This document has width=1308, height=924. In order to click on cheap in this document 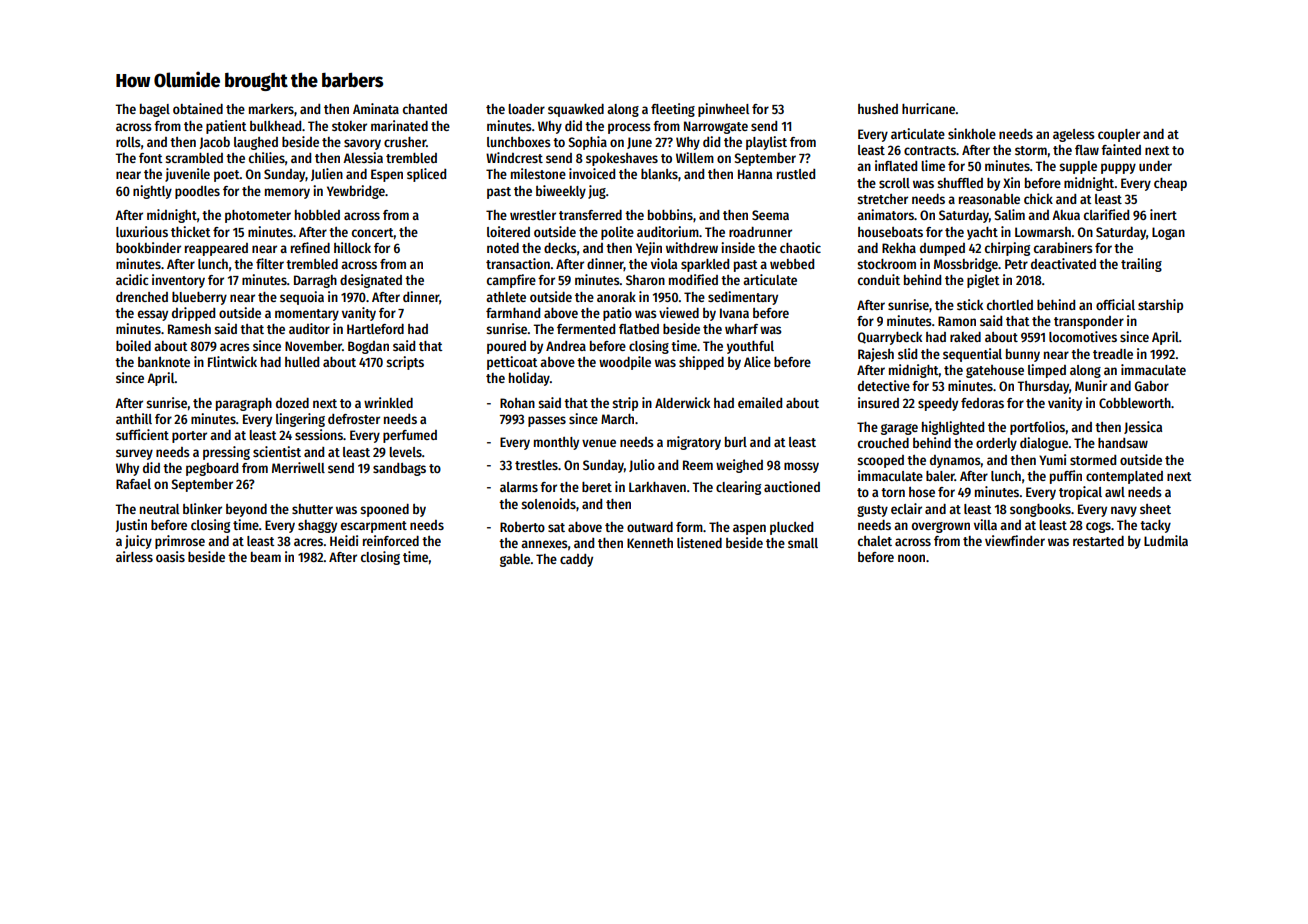, I will do `click(1170, 184)`.
